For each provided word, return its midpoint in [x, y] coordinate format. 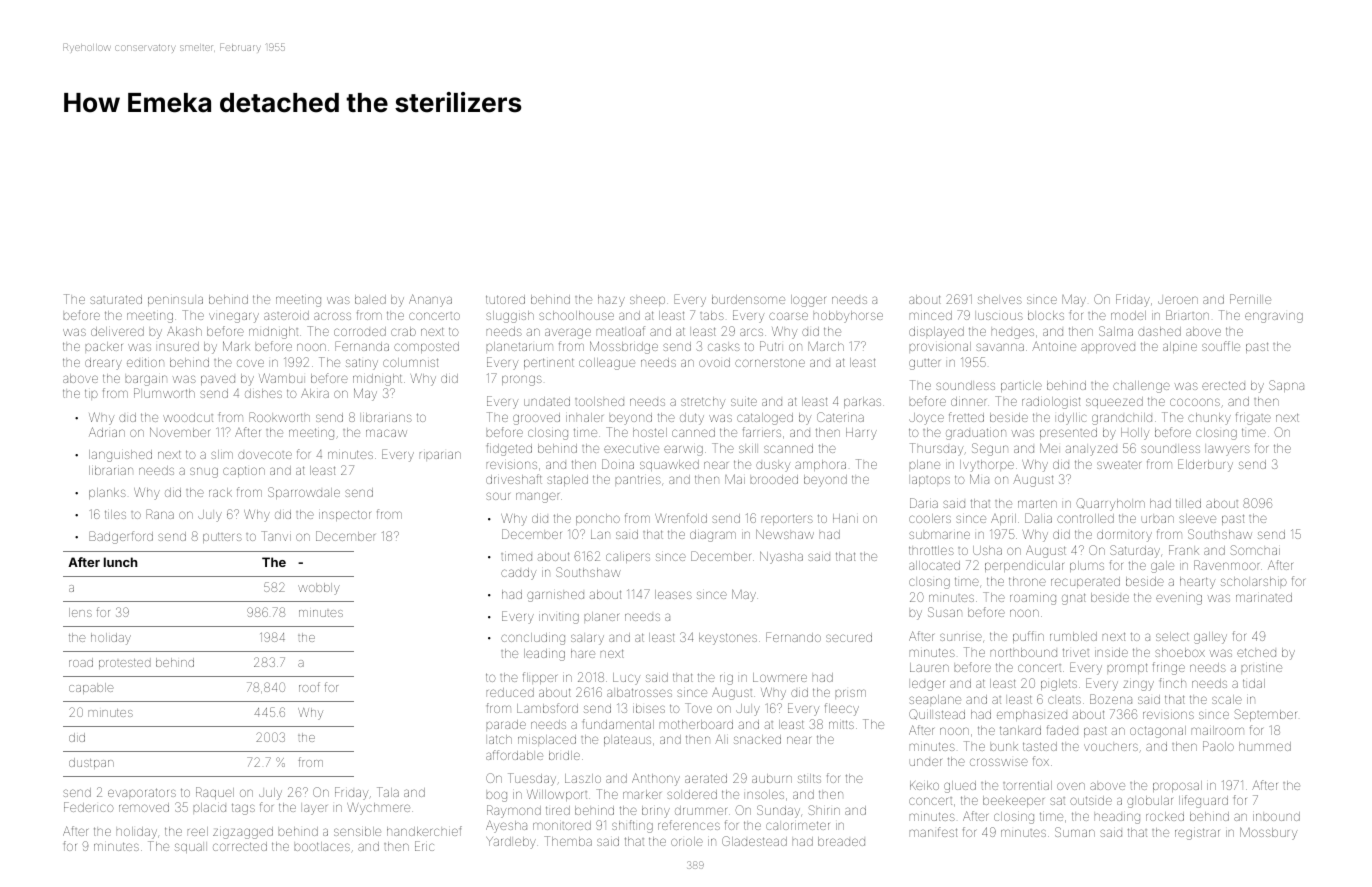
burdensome [748, 299]
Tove [698, 708]
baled [370, 299]
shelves [1000, 299]
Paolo [1218, 746]
